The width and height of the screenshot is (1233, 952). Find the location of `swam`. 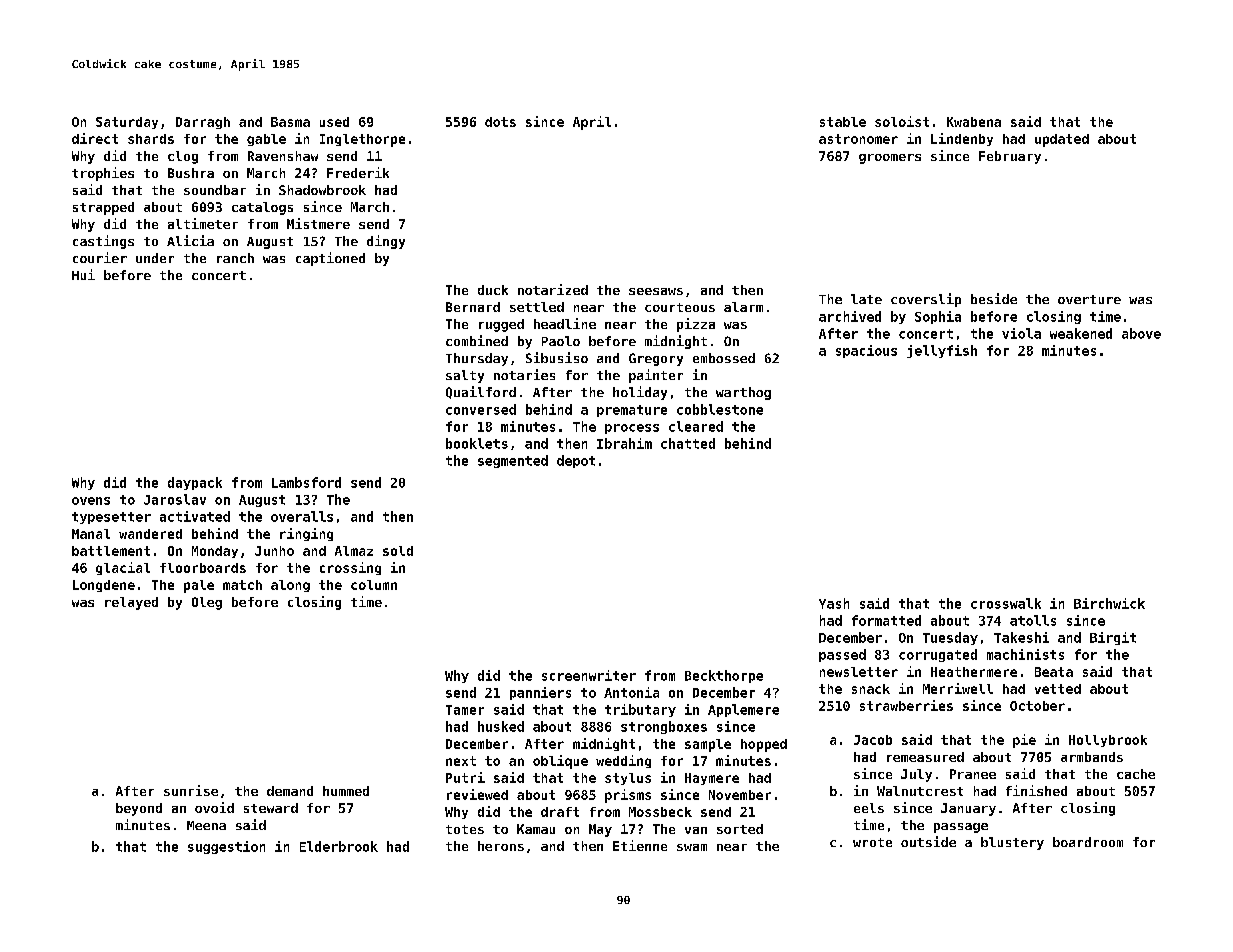

swam is located at coordinates (692, 847).
